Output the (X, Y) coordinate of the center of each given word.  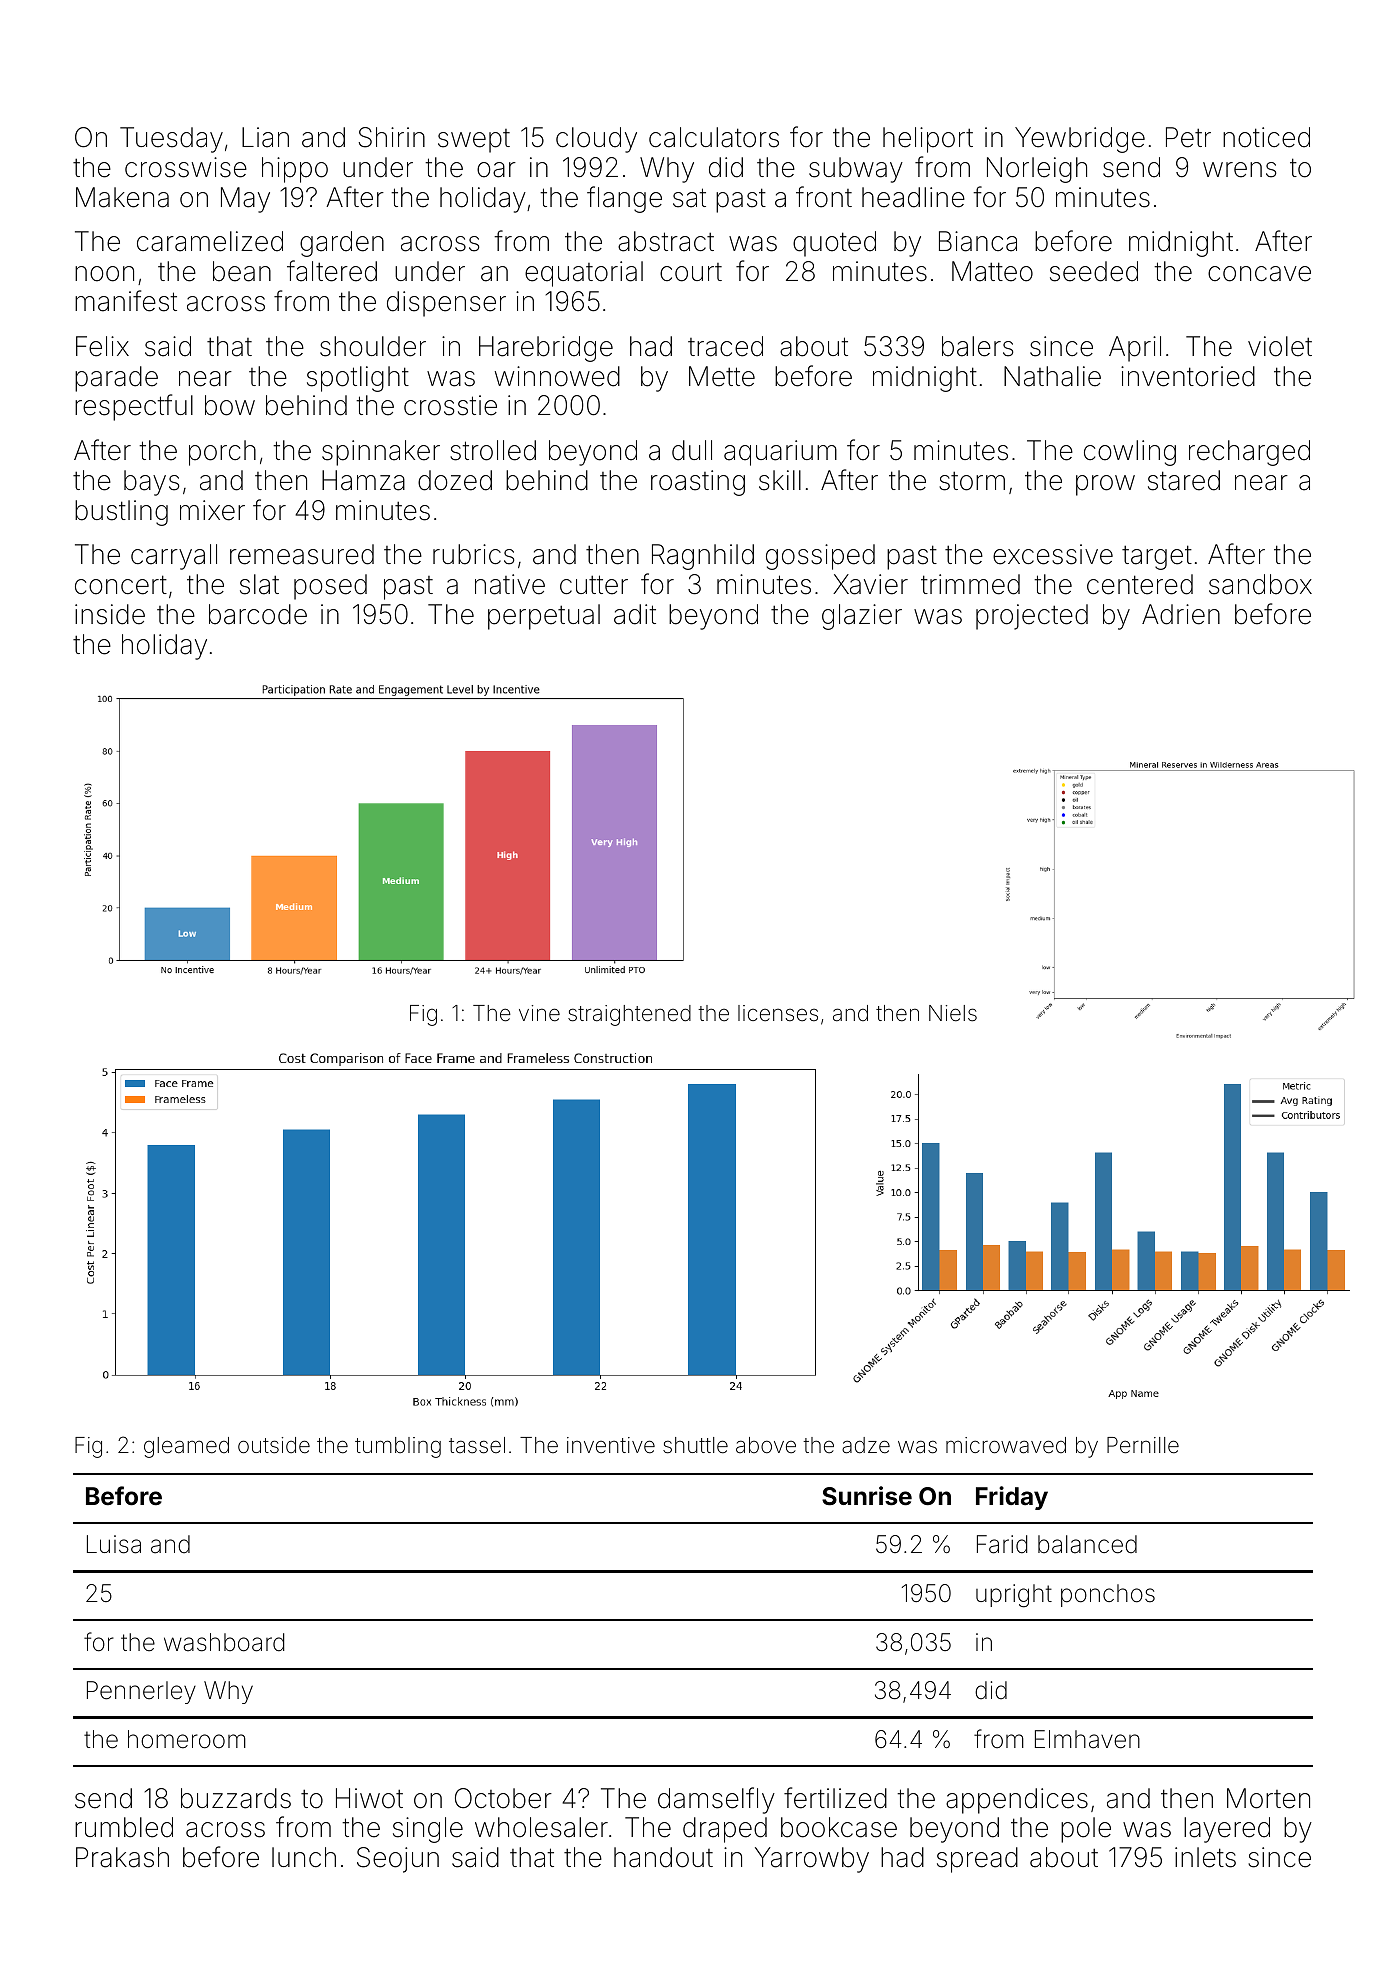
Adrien (1181, 614)
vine (539, 1013)
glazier (862, 617)
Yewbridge (1080, 140)
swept (474, 141)
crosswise (186, 167)
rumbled (124, 1827)
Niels (953, 1013)
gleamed (186, 1447)
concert (121, 585)
